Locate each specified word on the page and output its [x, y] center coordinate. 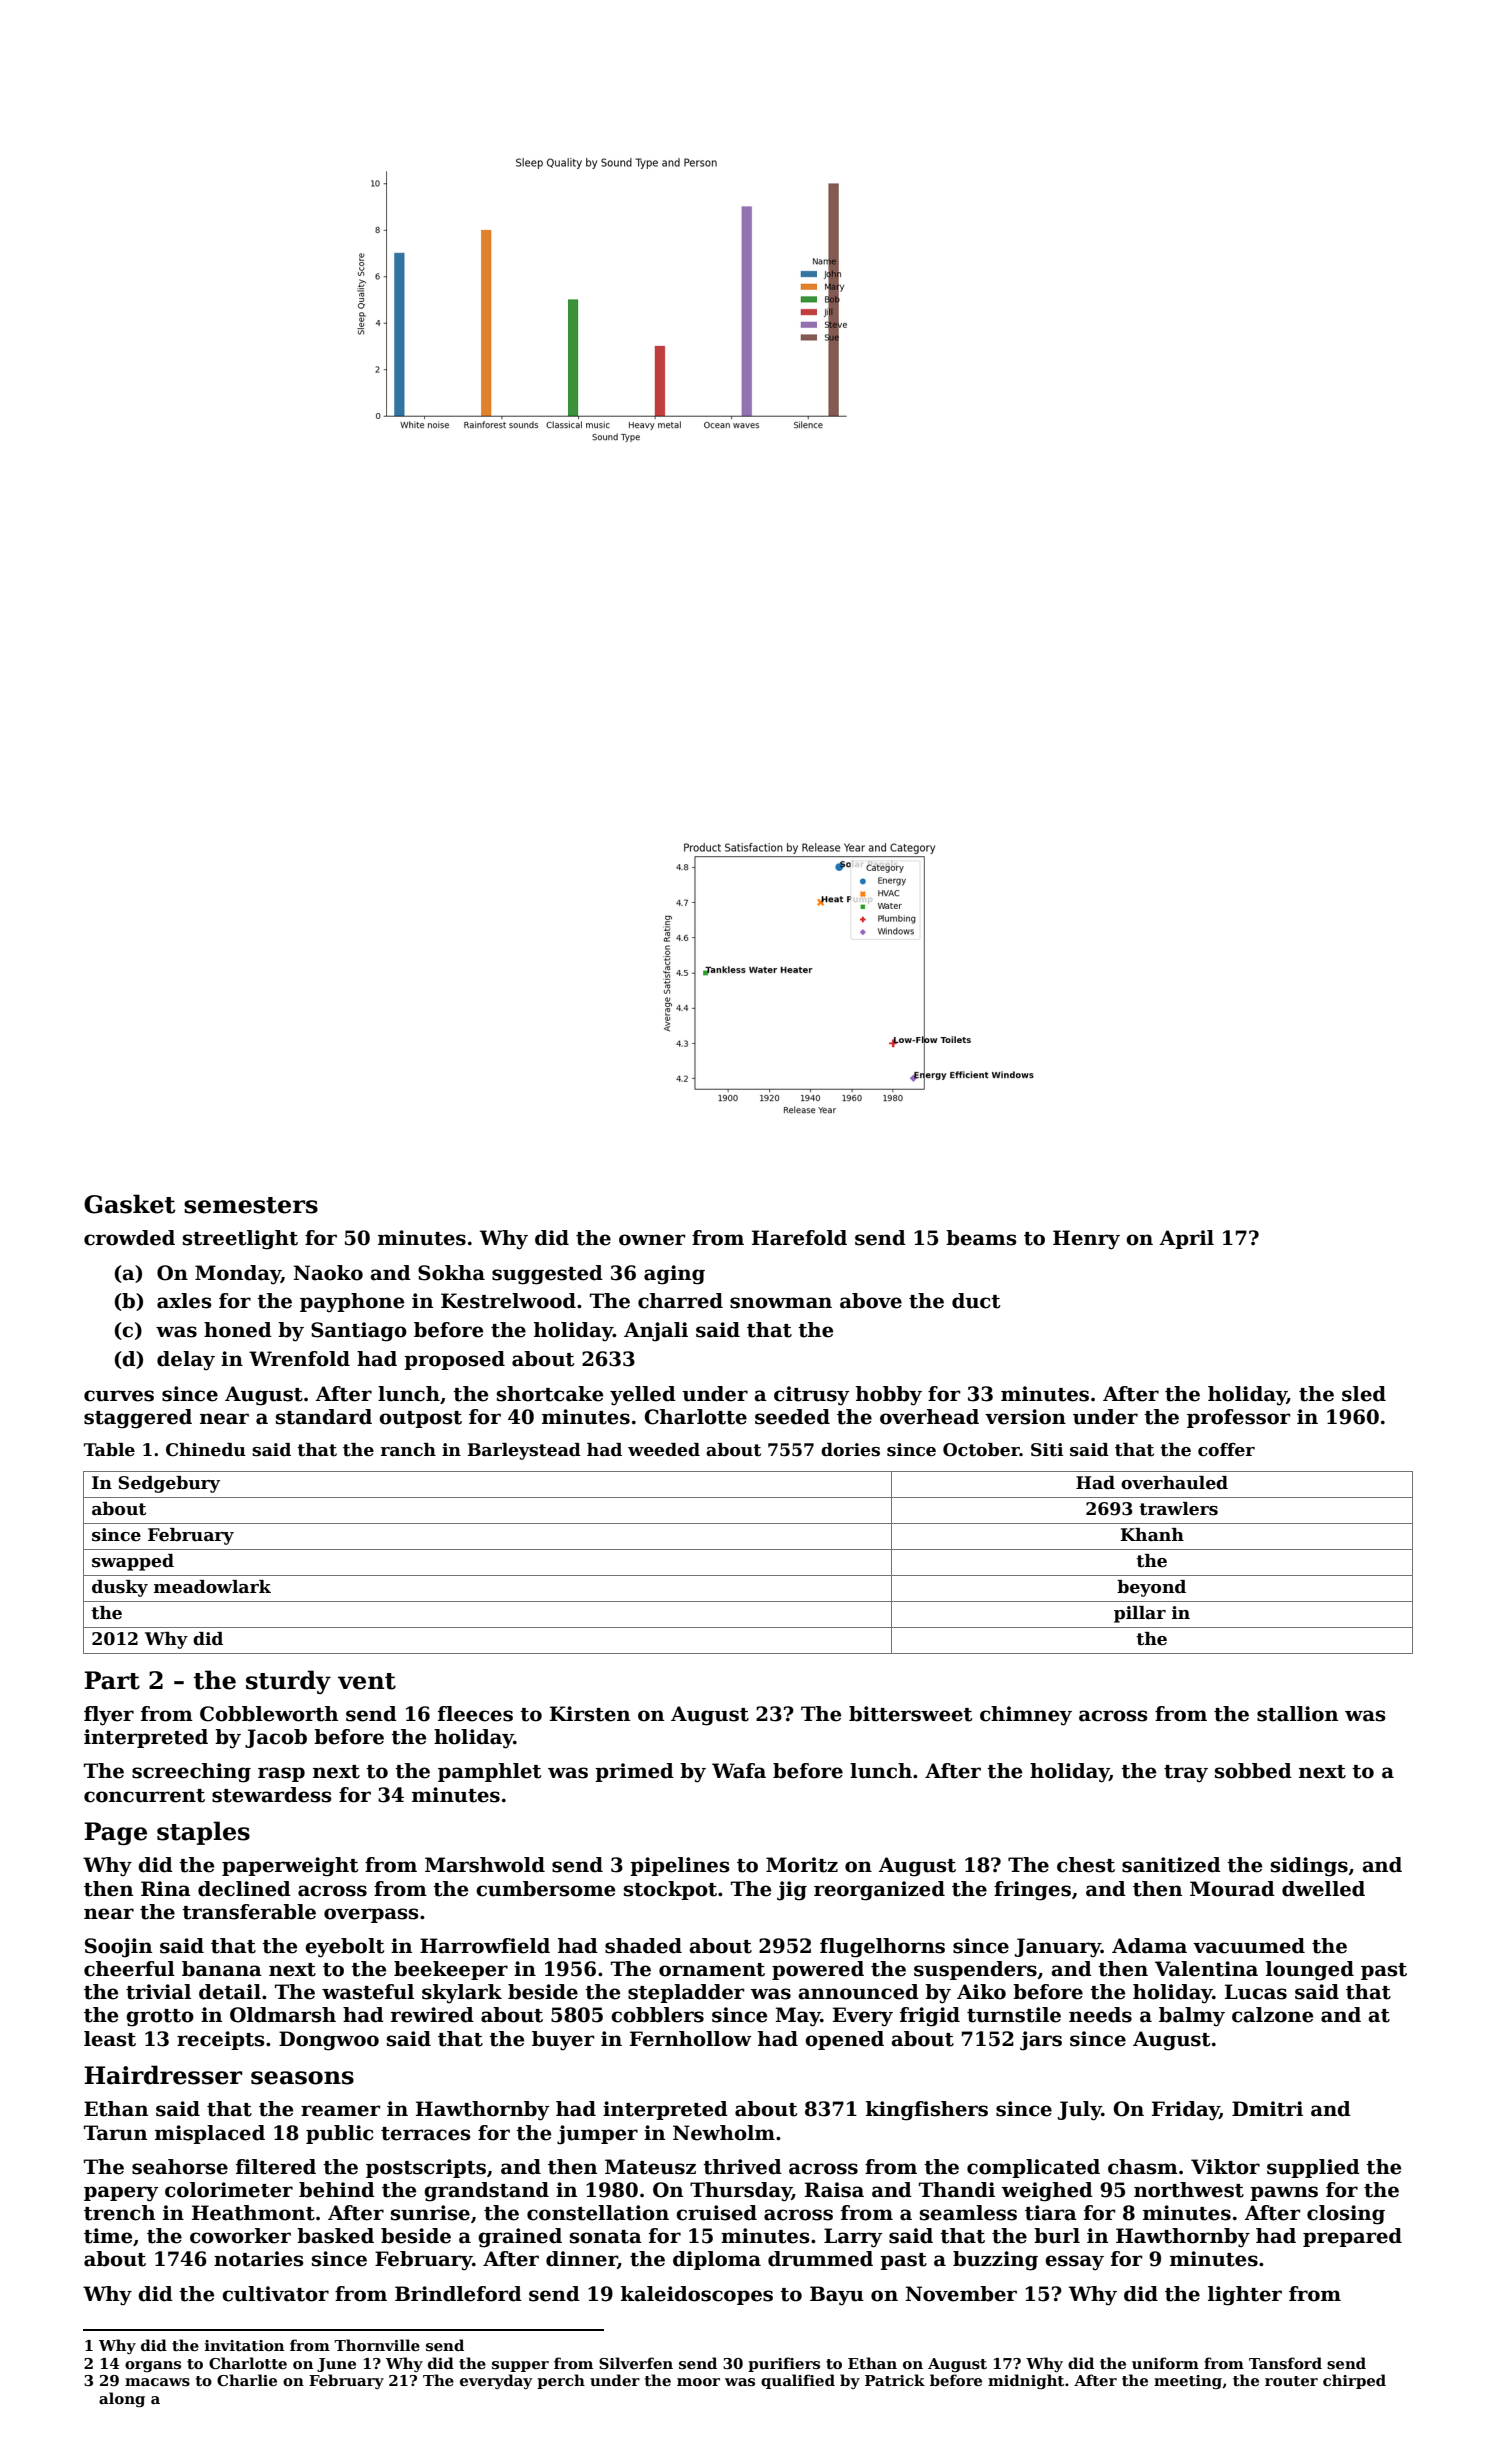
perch [561, 2381]
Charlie [247, 2380]
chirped [1354, 2381]
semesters [251, 1205]
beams [981, 1238]
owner [652, 1240]
